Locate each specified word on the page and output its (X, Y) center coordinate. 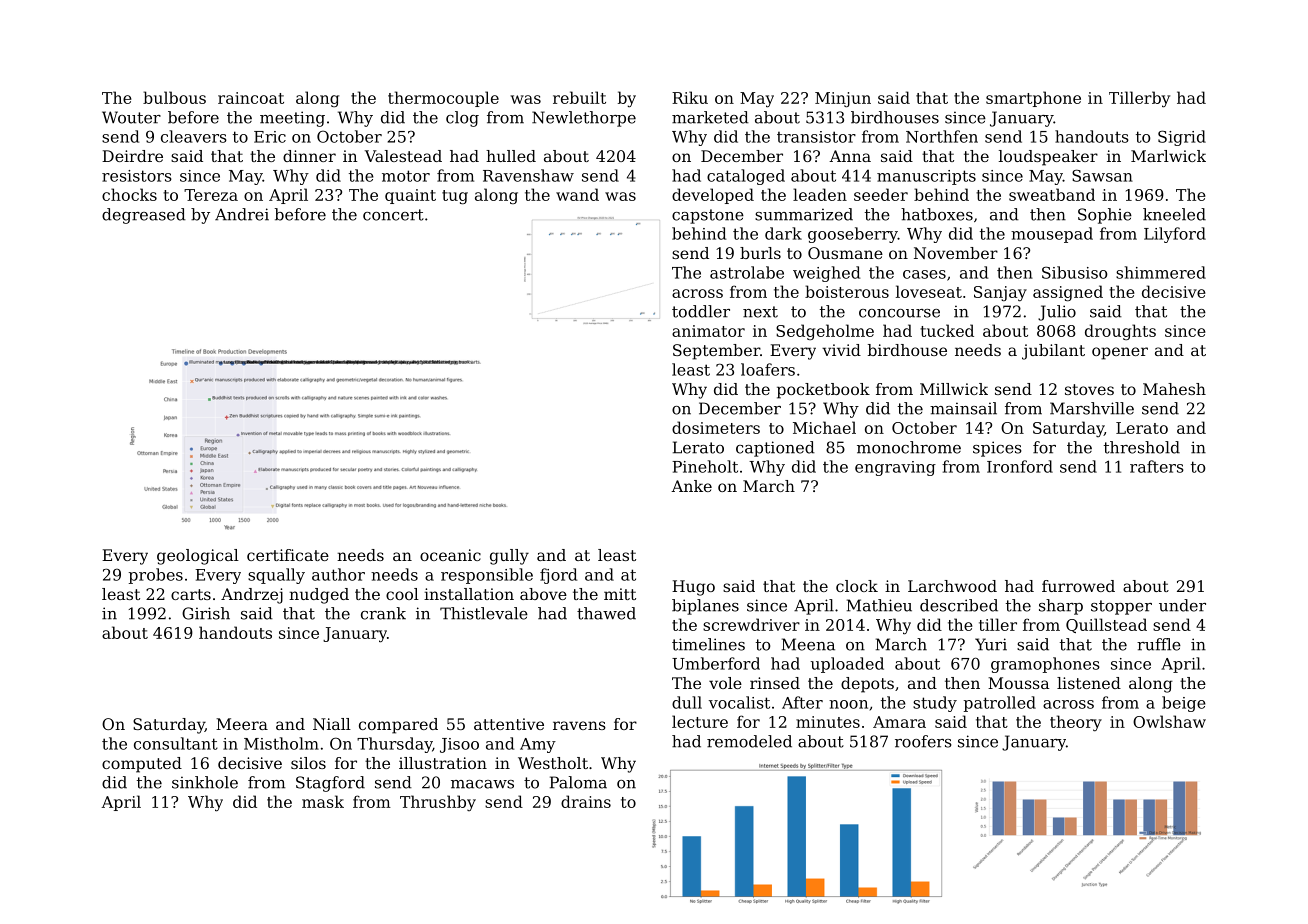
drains (586, 801)
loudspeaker (1048, 158)
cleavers (194, 136)
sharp (1061, 607)
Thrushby (438, 803)
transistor (816, 137)
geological (198, 557)
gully (509, 557)
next (760, 312)
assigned (1068, 293)
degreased (144, 216)
